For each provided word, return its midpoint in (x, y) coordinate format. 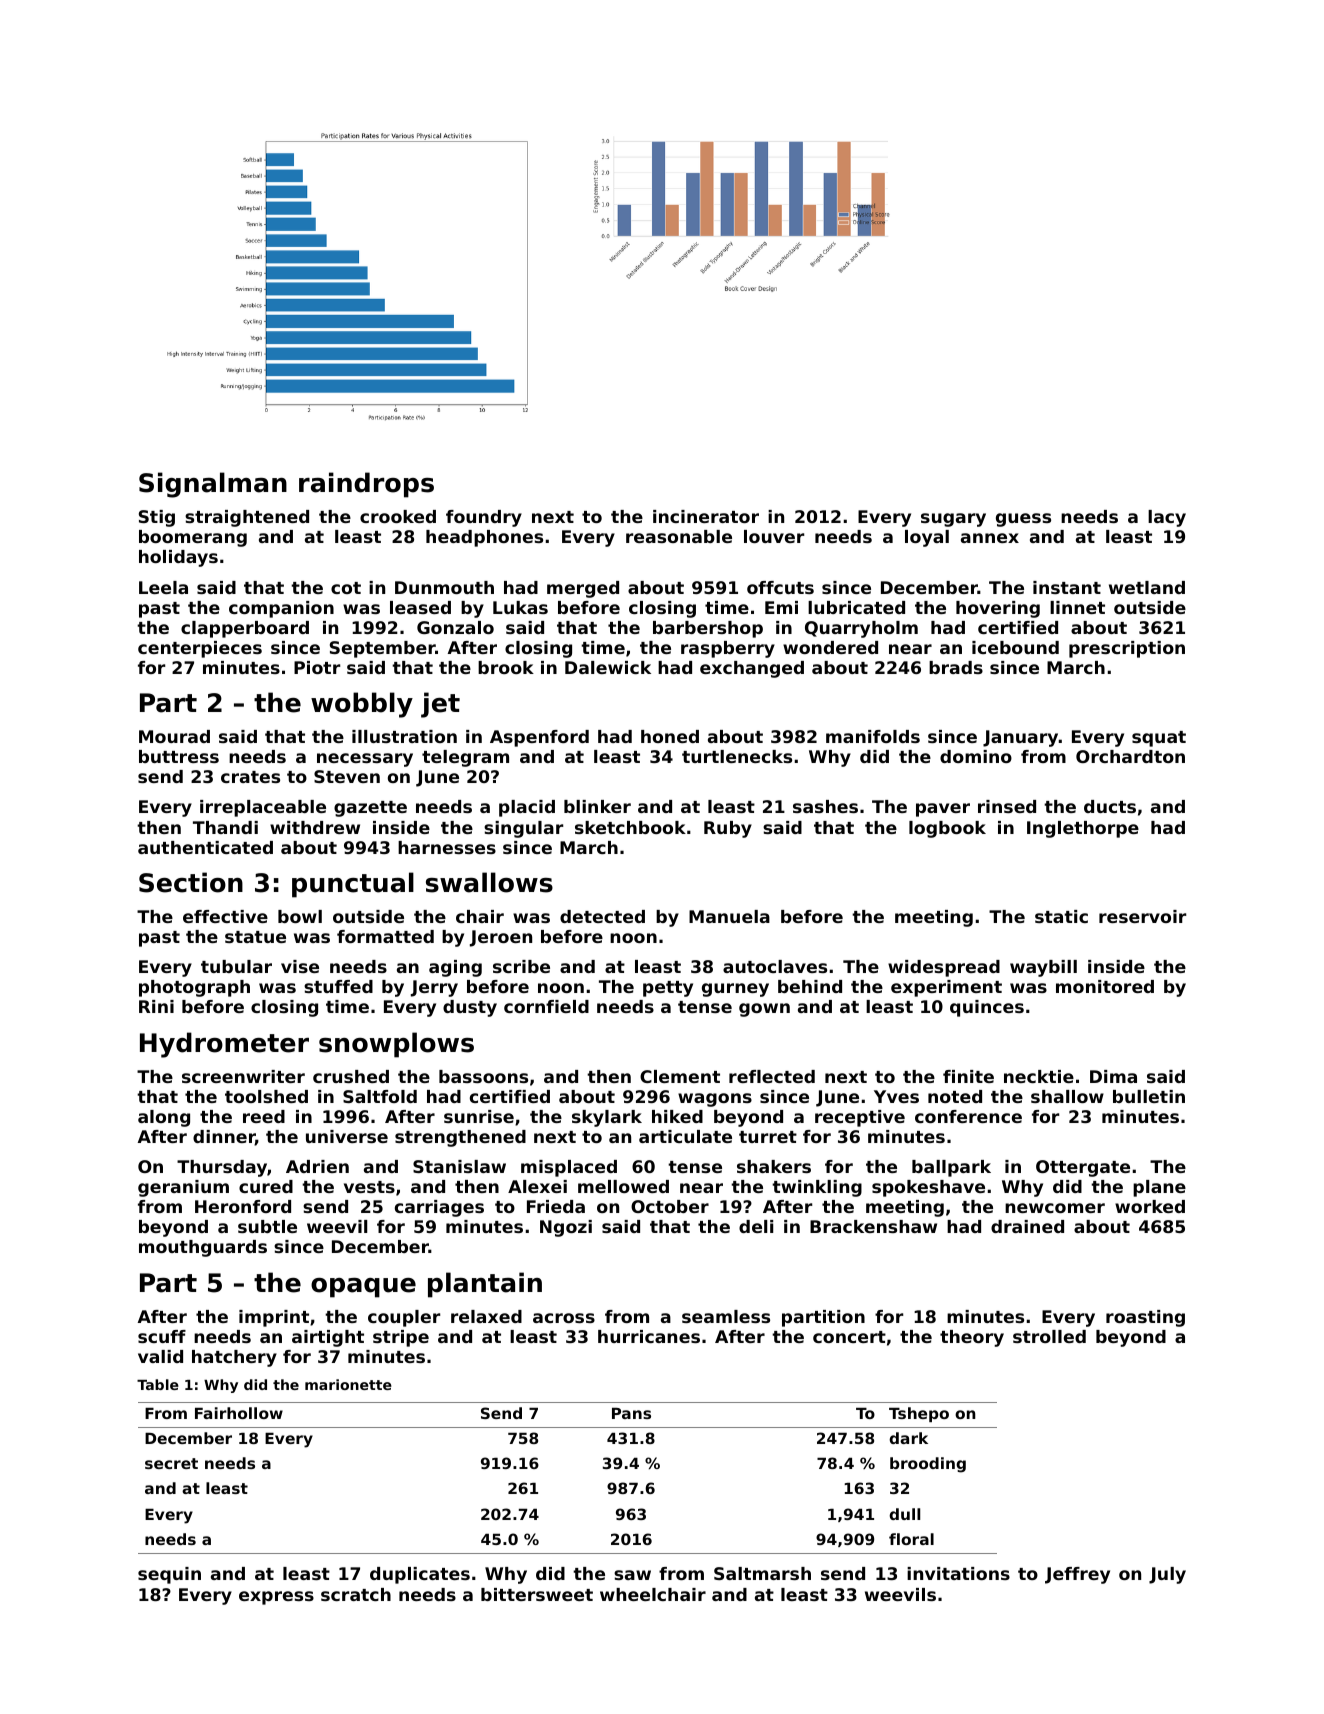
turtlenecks (737, 756)
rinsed (1007, 806)
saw (632, 1575)
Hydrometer (224, 1045)
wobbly (362, 705)
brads (956, 667)
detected (602, 916)
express (276, 1598)
